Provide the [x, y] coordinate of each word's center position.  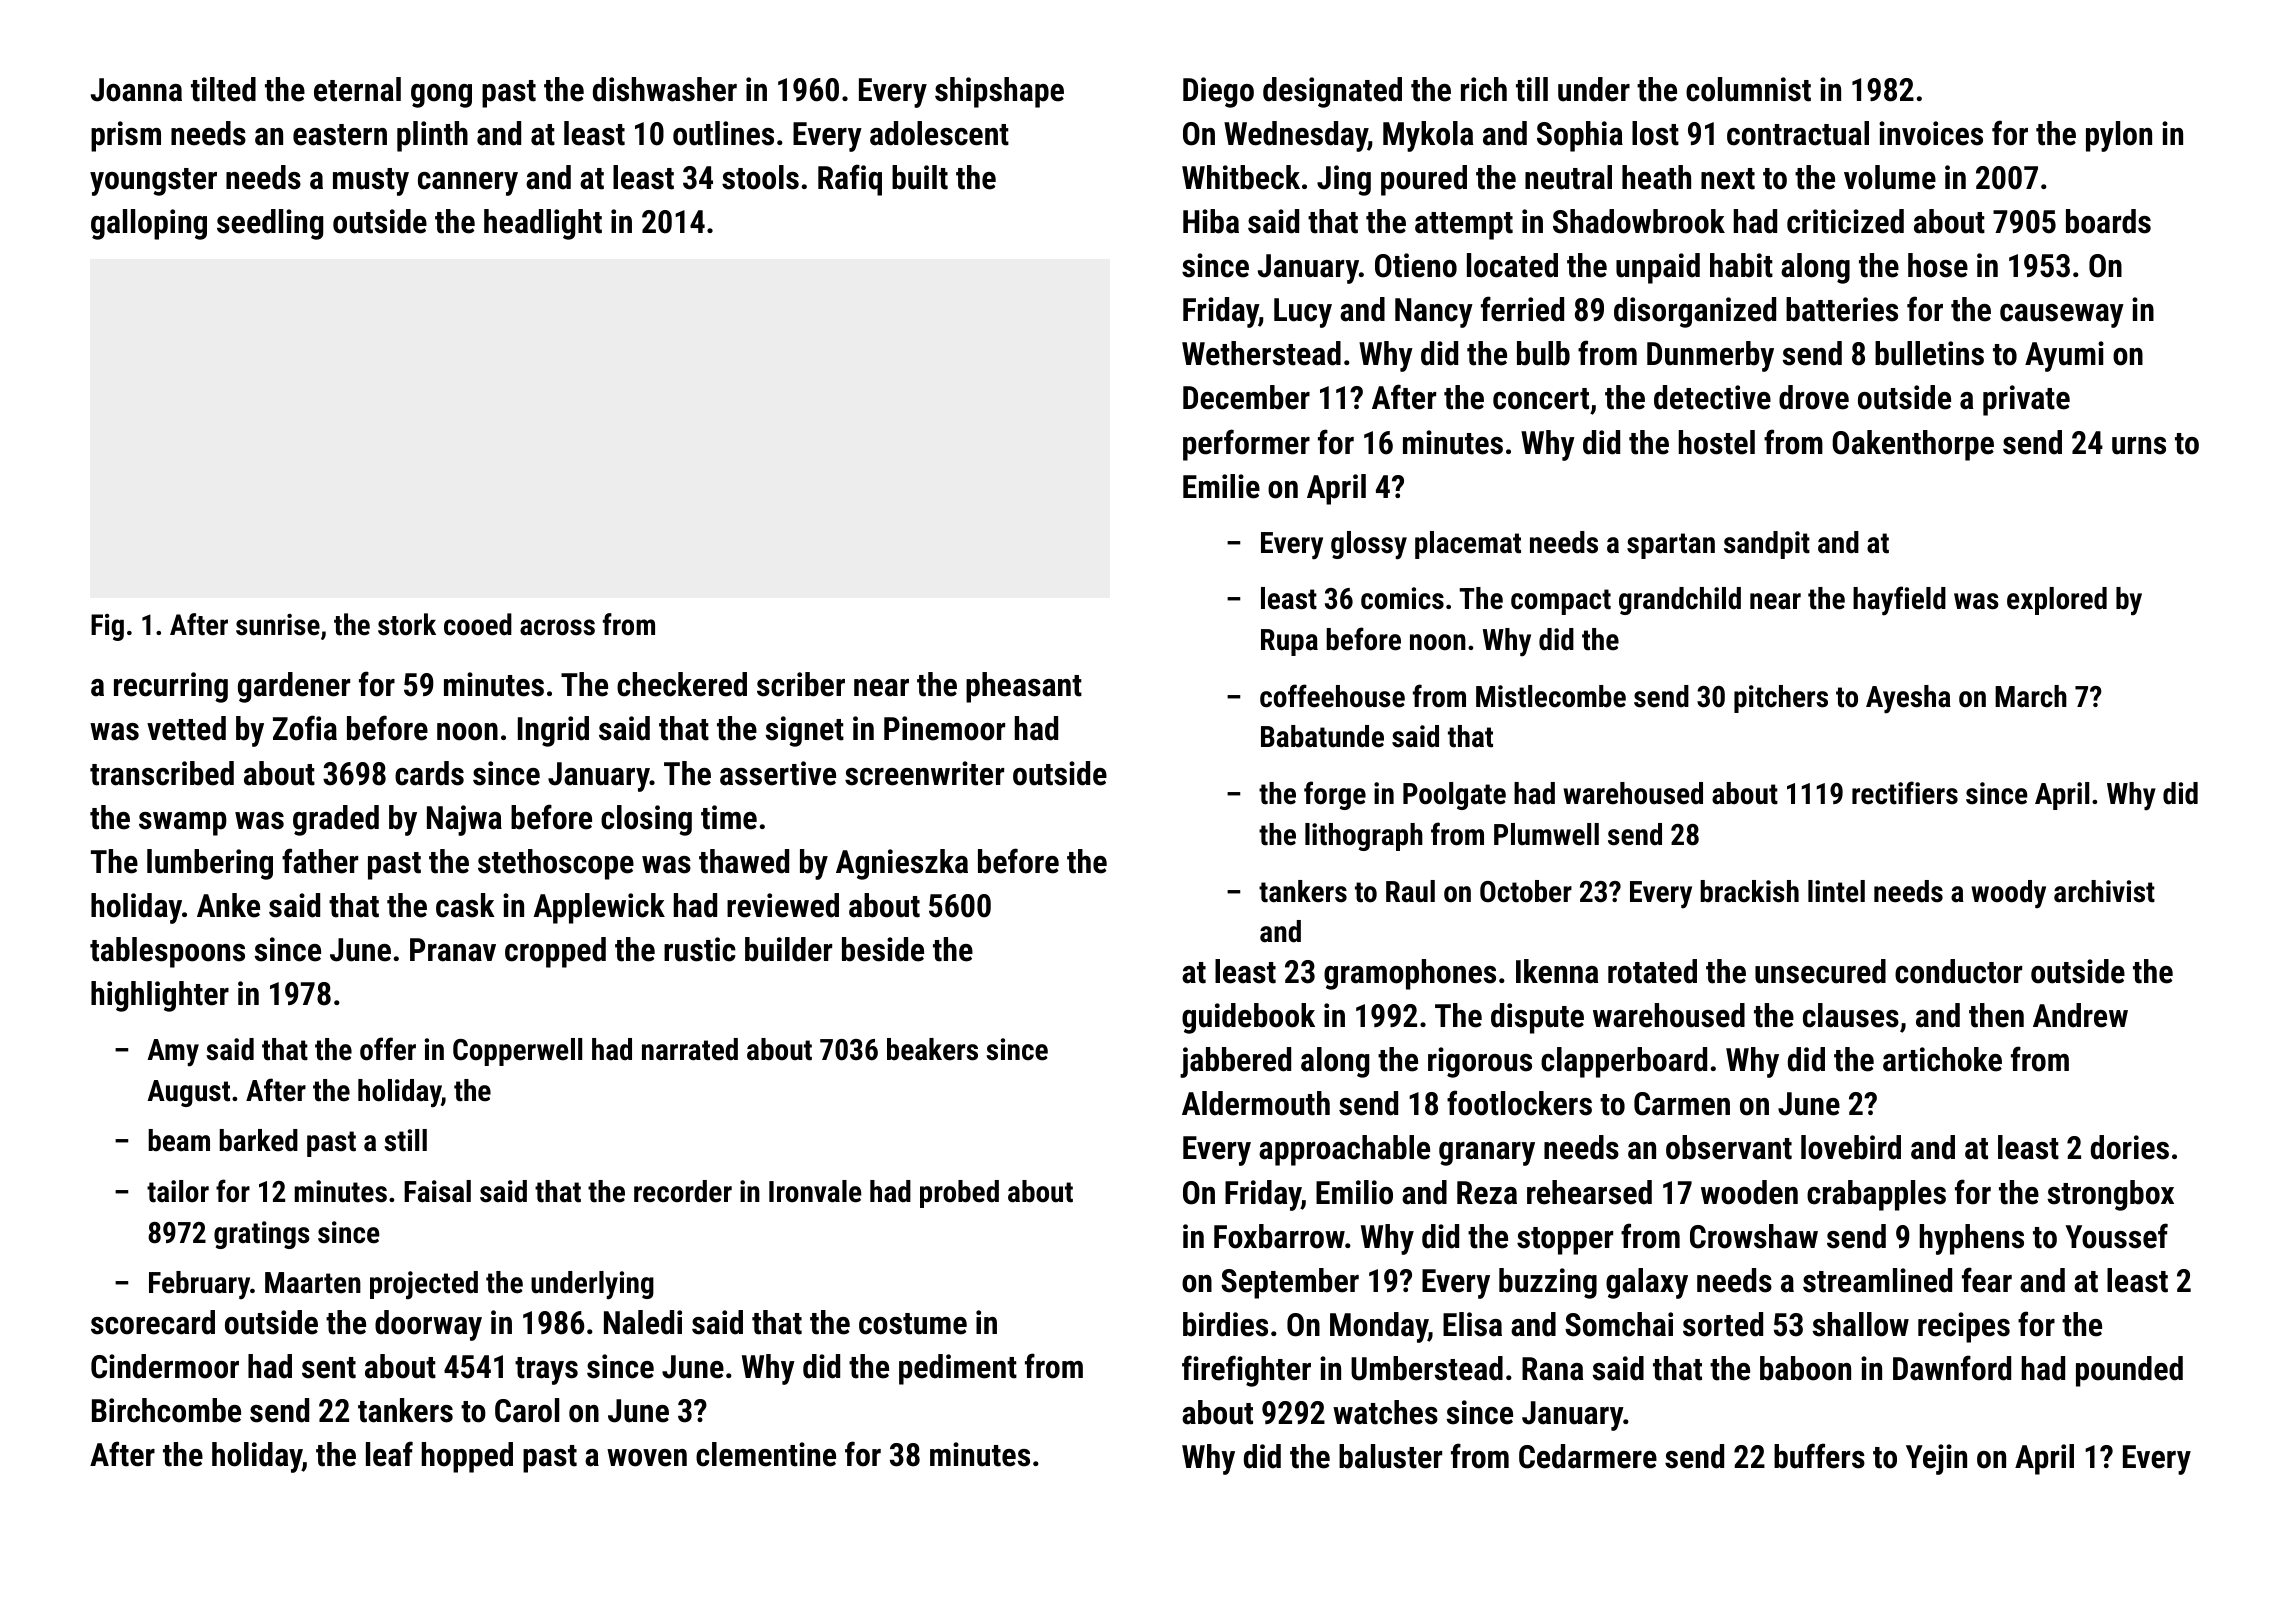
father [320, 861]
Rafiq [850, 180]
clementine [766, 1454]
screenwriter [924, 773]
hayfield [1899, 601]
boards [2108, 221]
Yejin [1936, 1459]
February [199, 1285]
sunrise [278, 625]
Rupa [1289, 642]
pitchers [1781, 699]
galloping [149, 224]
